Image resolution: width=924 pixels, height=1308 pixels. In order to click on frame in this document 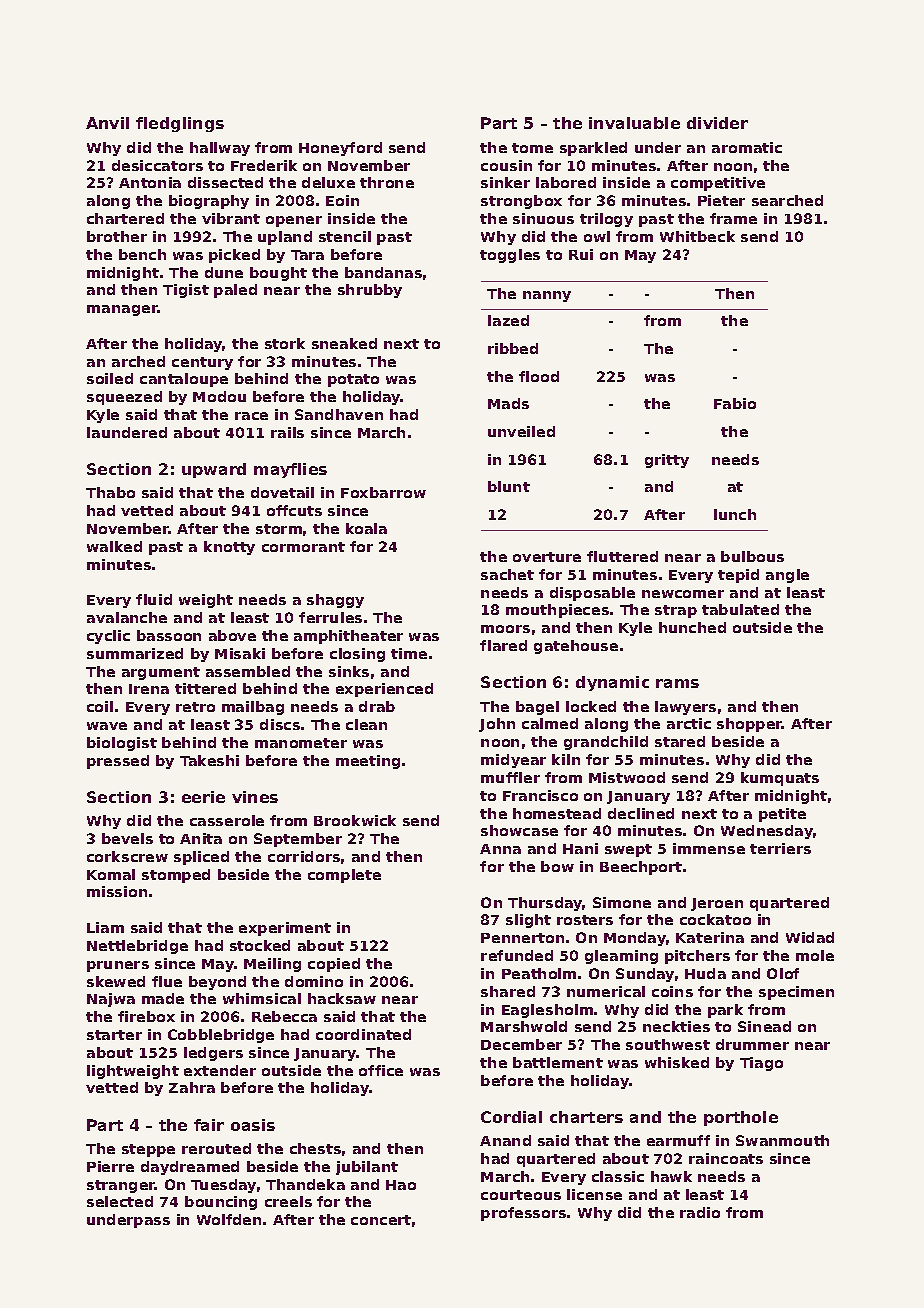, I will do `click(733, 218)`.
